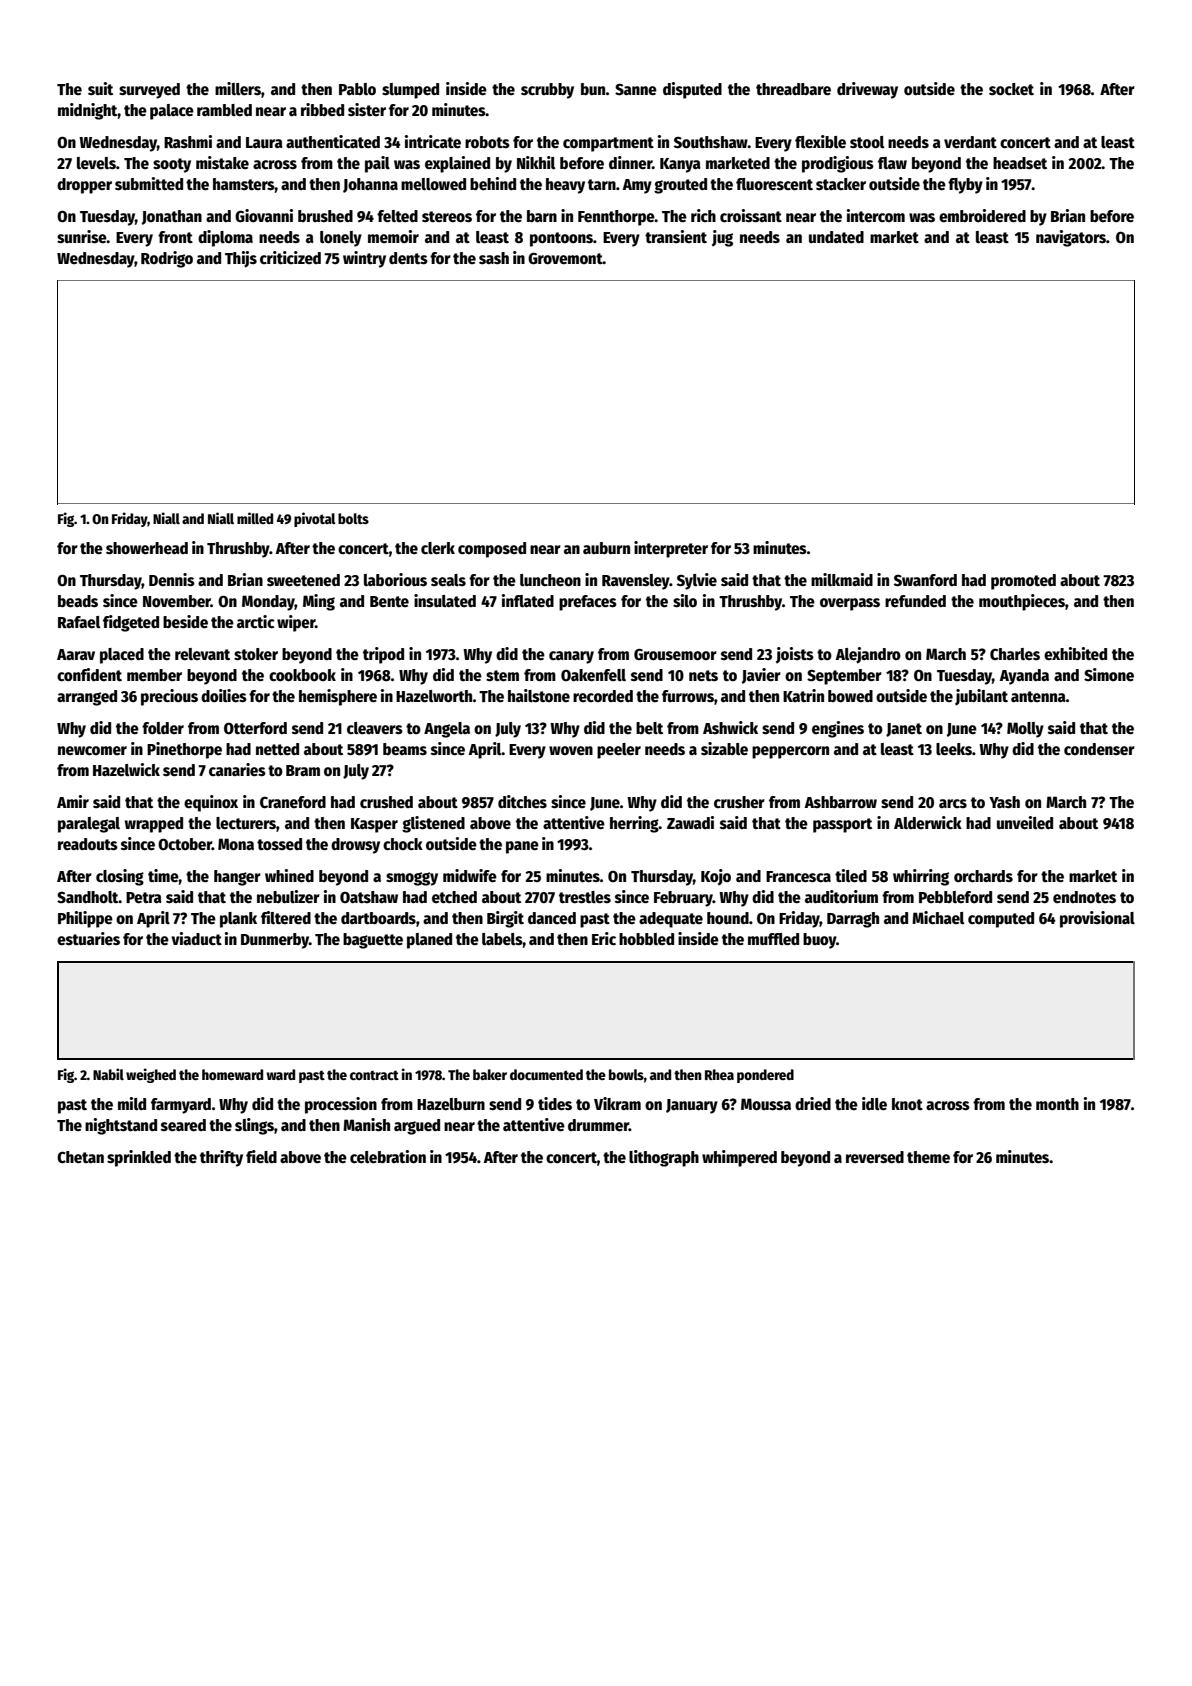 The width and height of the screenshot is (1192, 1686). What do you see at coordinates (593, 89) in the screenshot?
I see `bun` at bounding box center [593, 89].
